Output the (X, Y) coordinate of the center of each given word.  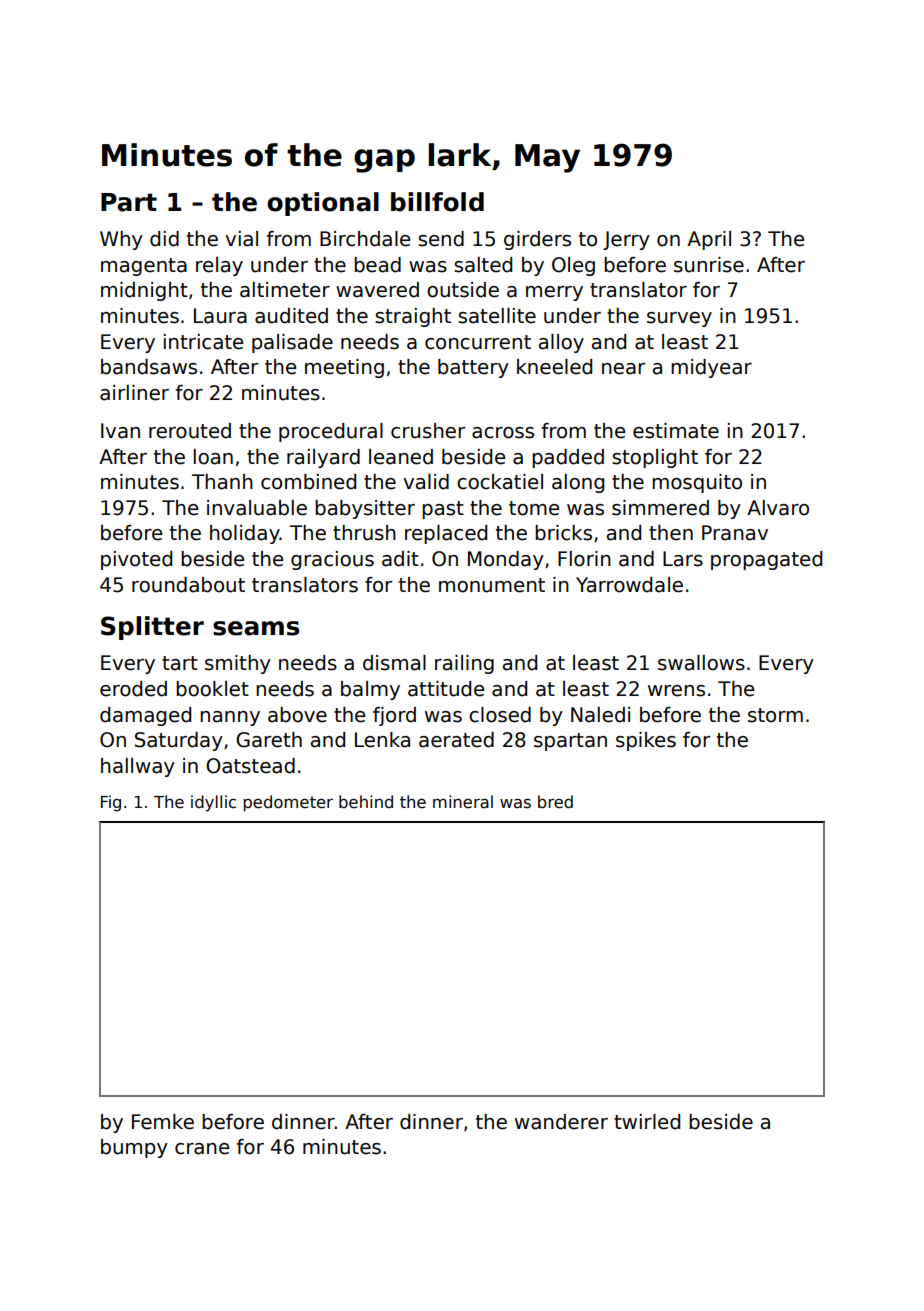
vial (241, 239)
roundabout (188, 585)
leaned (401, 457)
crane (202, 1149)
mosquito (697, 483)
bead (377, 265)
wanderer (561, 1122)
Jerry (626, 240)
